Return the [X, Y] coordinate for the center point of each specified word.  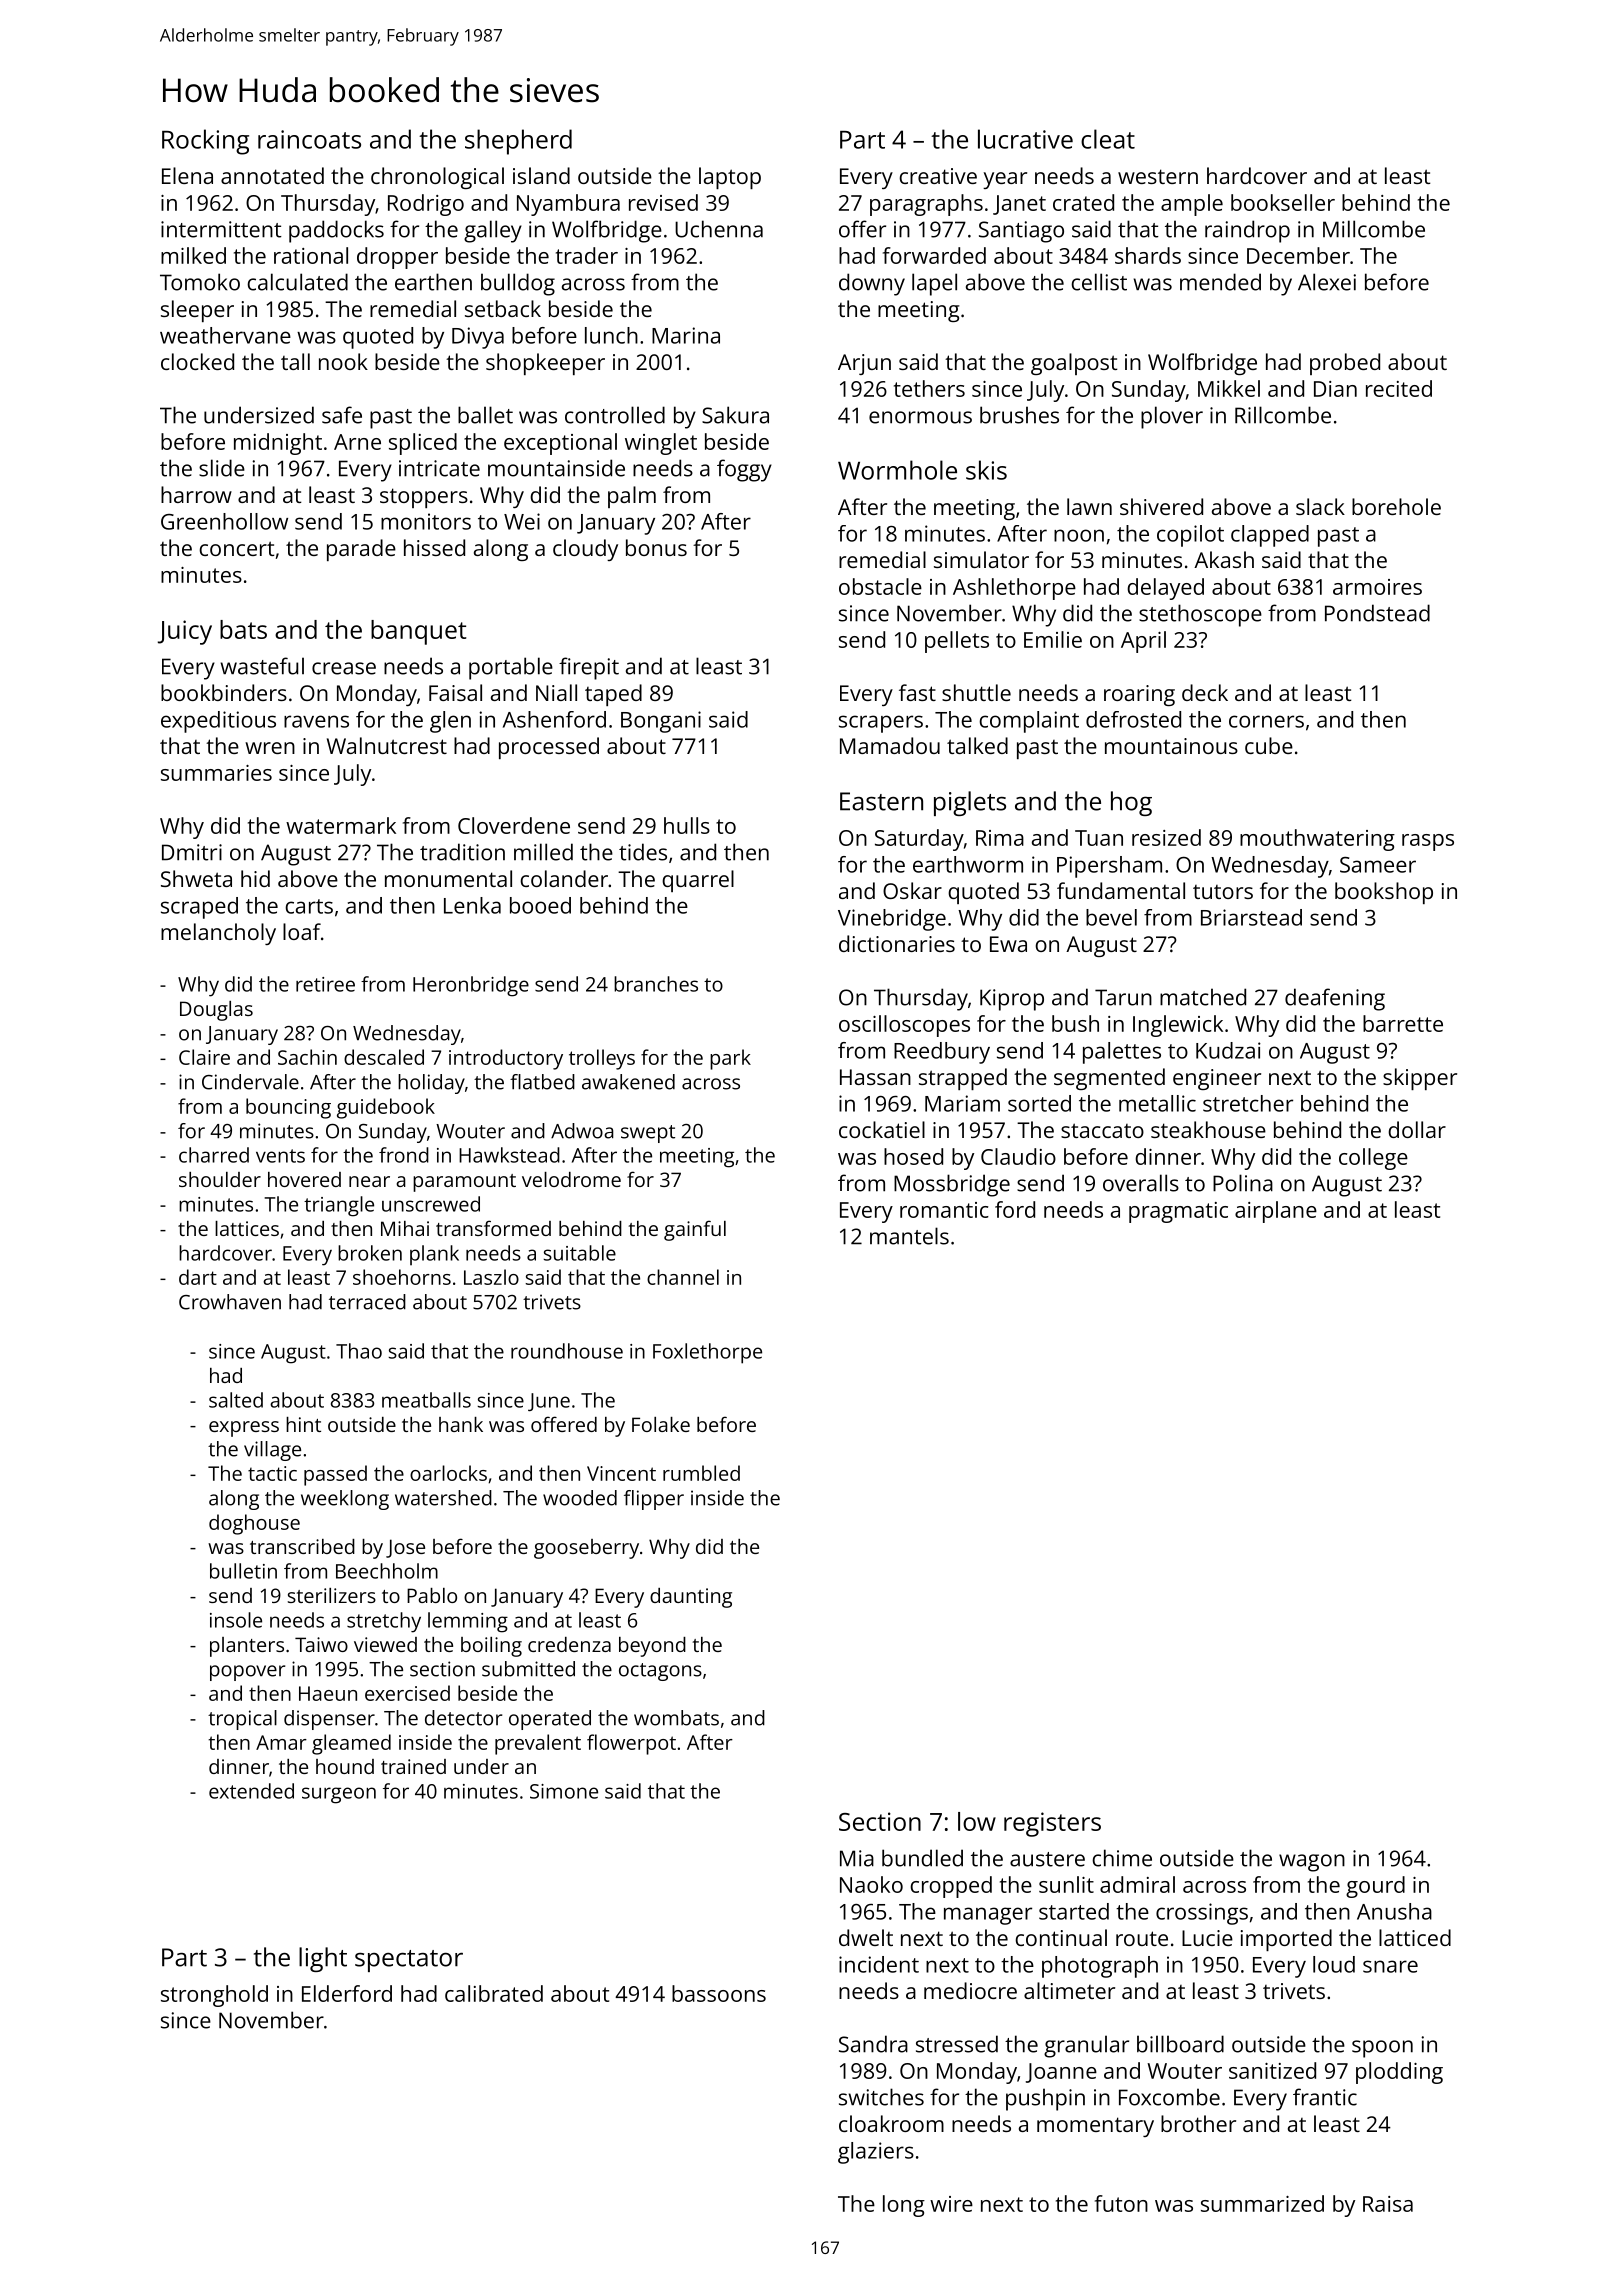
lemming [468, 1622]
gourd [1375, 1887]
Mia [857, 1858]
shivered [1161, 506]
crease [344, 668]
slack [1320, 506]
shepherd [518, 142]
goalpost [1074, 364]
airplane [1276, 1212]
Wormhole [897, 470]
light [323, 1959]
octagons [660, 1672]
